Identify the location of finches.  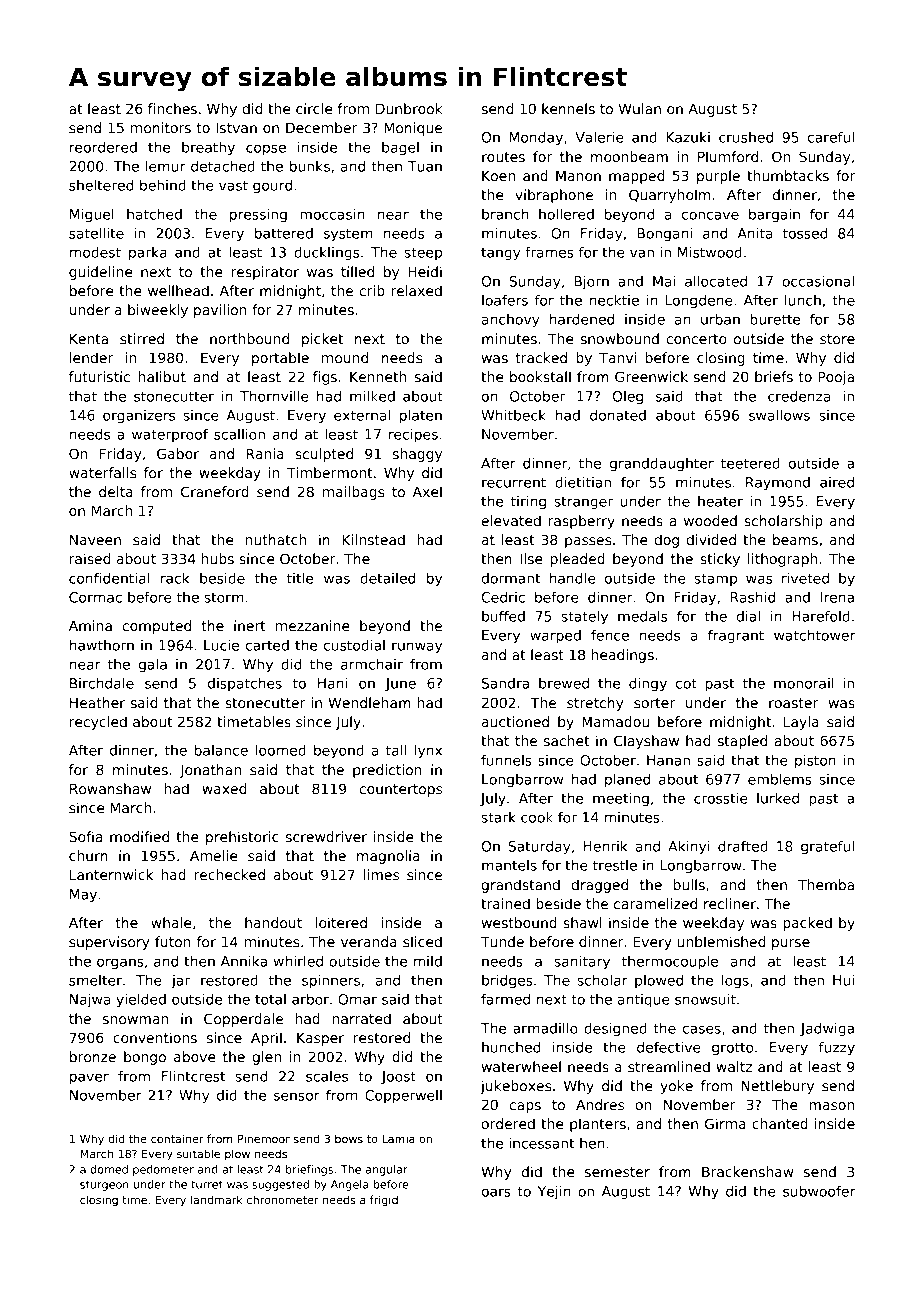
(172, 108).
